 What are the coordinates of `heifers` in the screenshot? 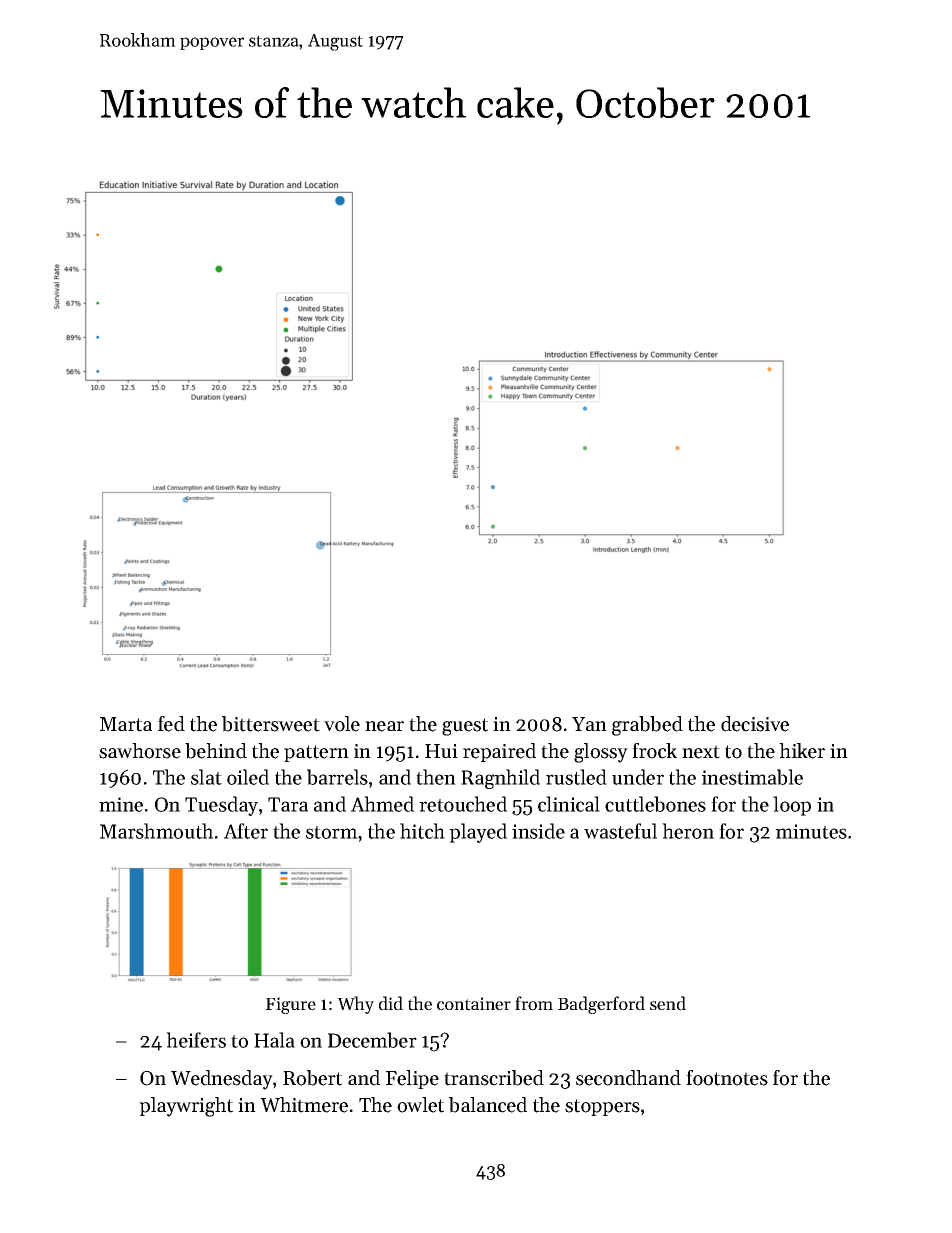 It's located at (196, 1040).
